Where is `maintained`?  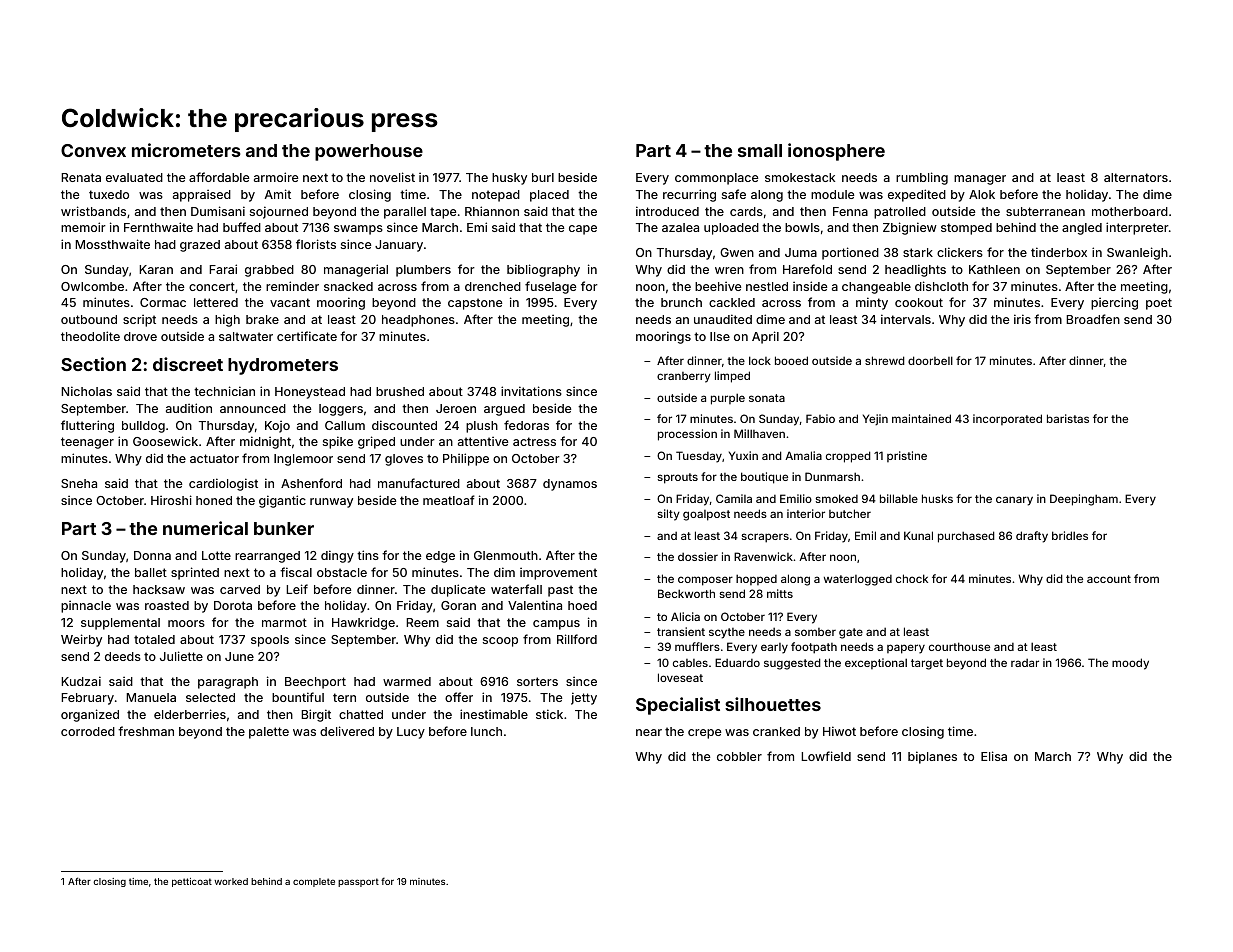
maintained is located at coordinates (921, 418).
